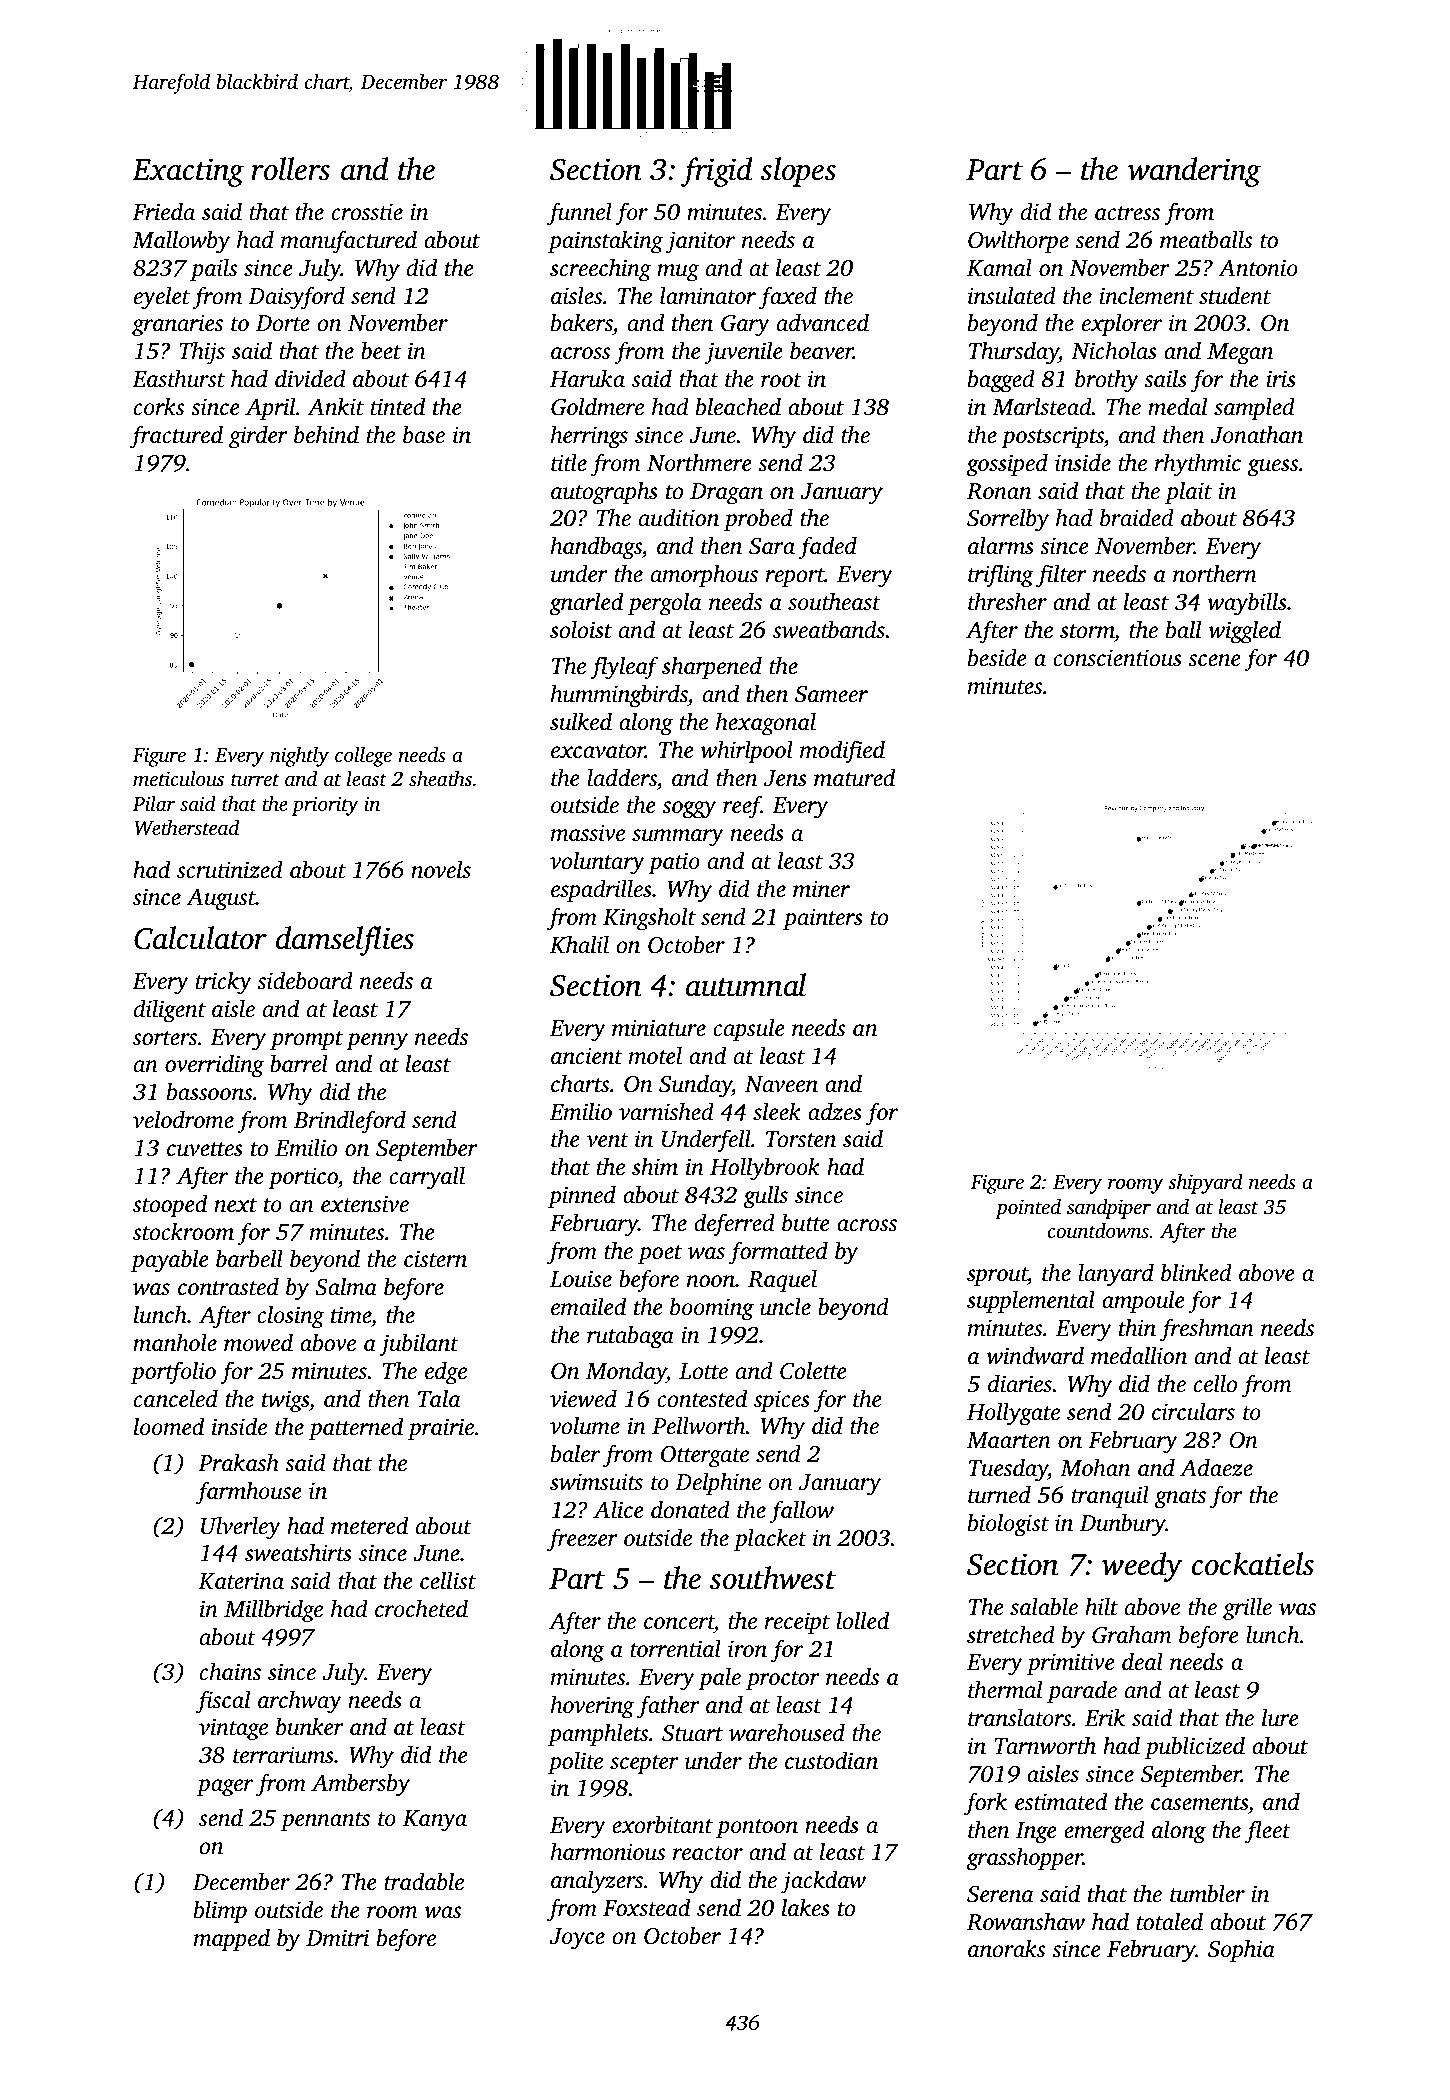  Describe the element at coordinates (581, 721) in the page. I see `sulked` at that location.
